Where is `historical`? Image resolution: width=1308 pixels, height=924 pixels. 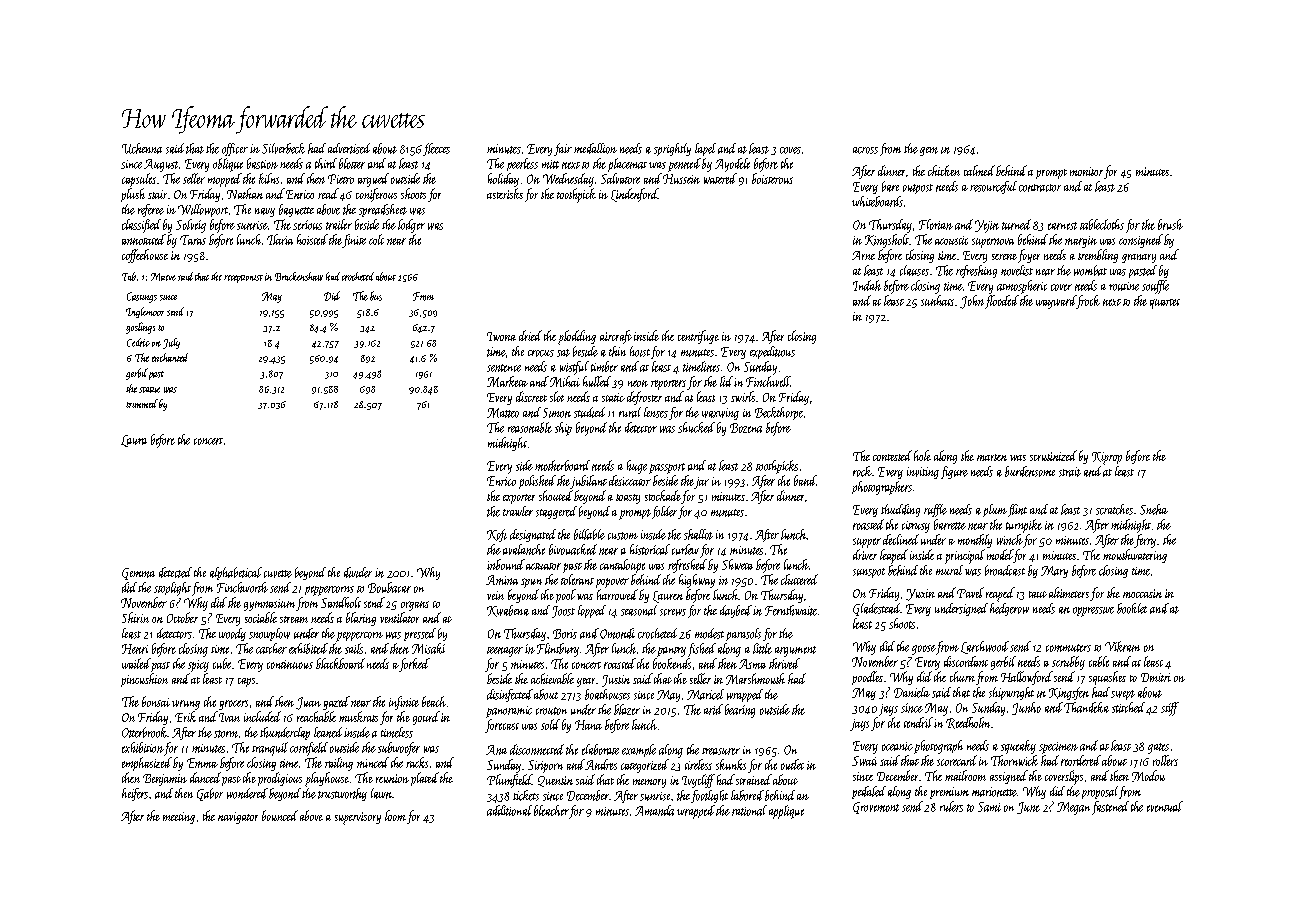
historical is located at coordinates (650, 549).
